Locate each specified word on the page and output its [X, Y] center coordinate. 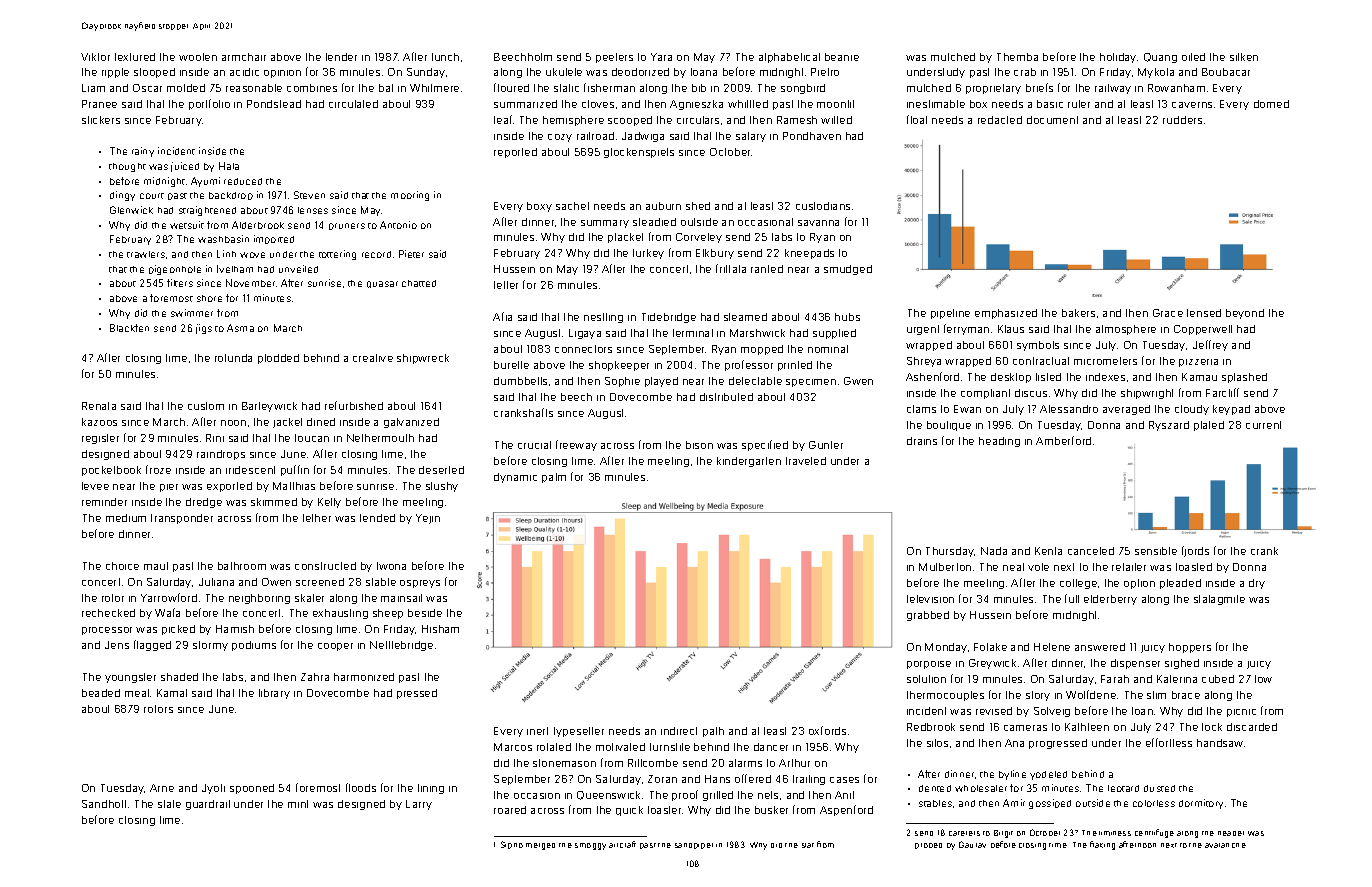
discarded [1252, 727]
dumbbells [520, 381]
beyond [1245, 314]
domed [1271, 104]
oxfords [827, 730]
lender [341, 57]
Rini [215, 438]
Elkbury [715, 254]
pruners [347, 226]
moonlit [835, 104]
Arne [162, 788]
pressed [417, 694]
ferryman [966, 329]
